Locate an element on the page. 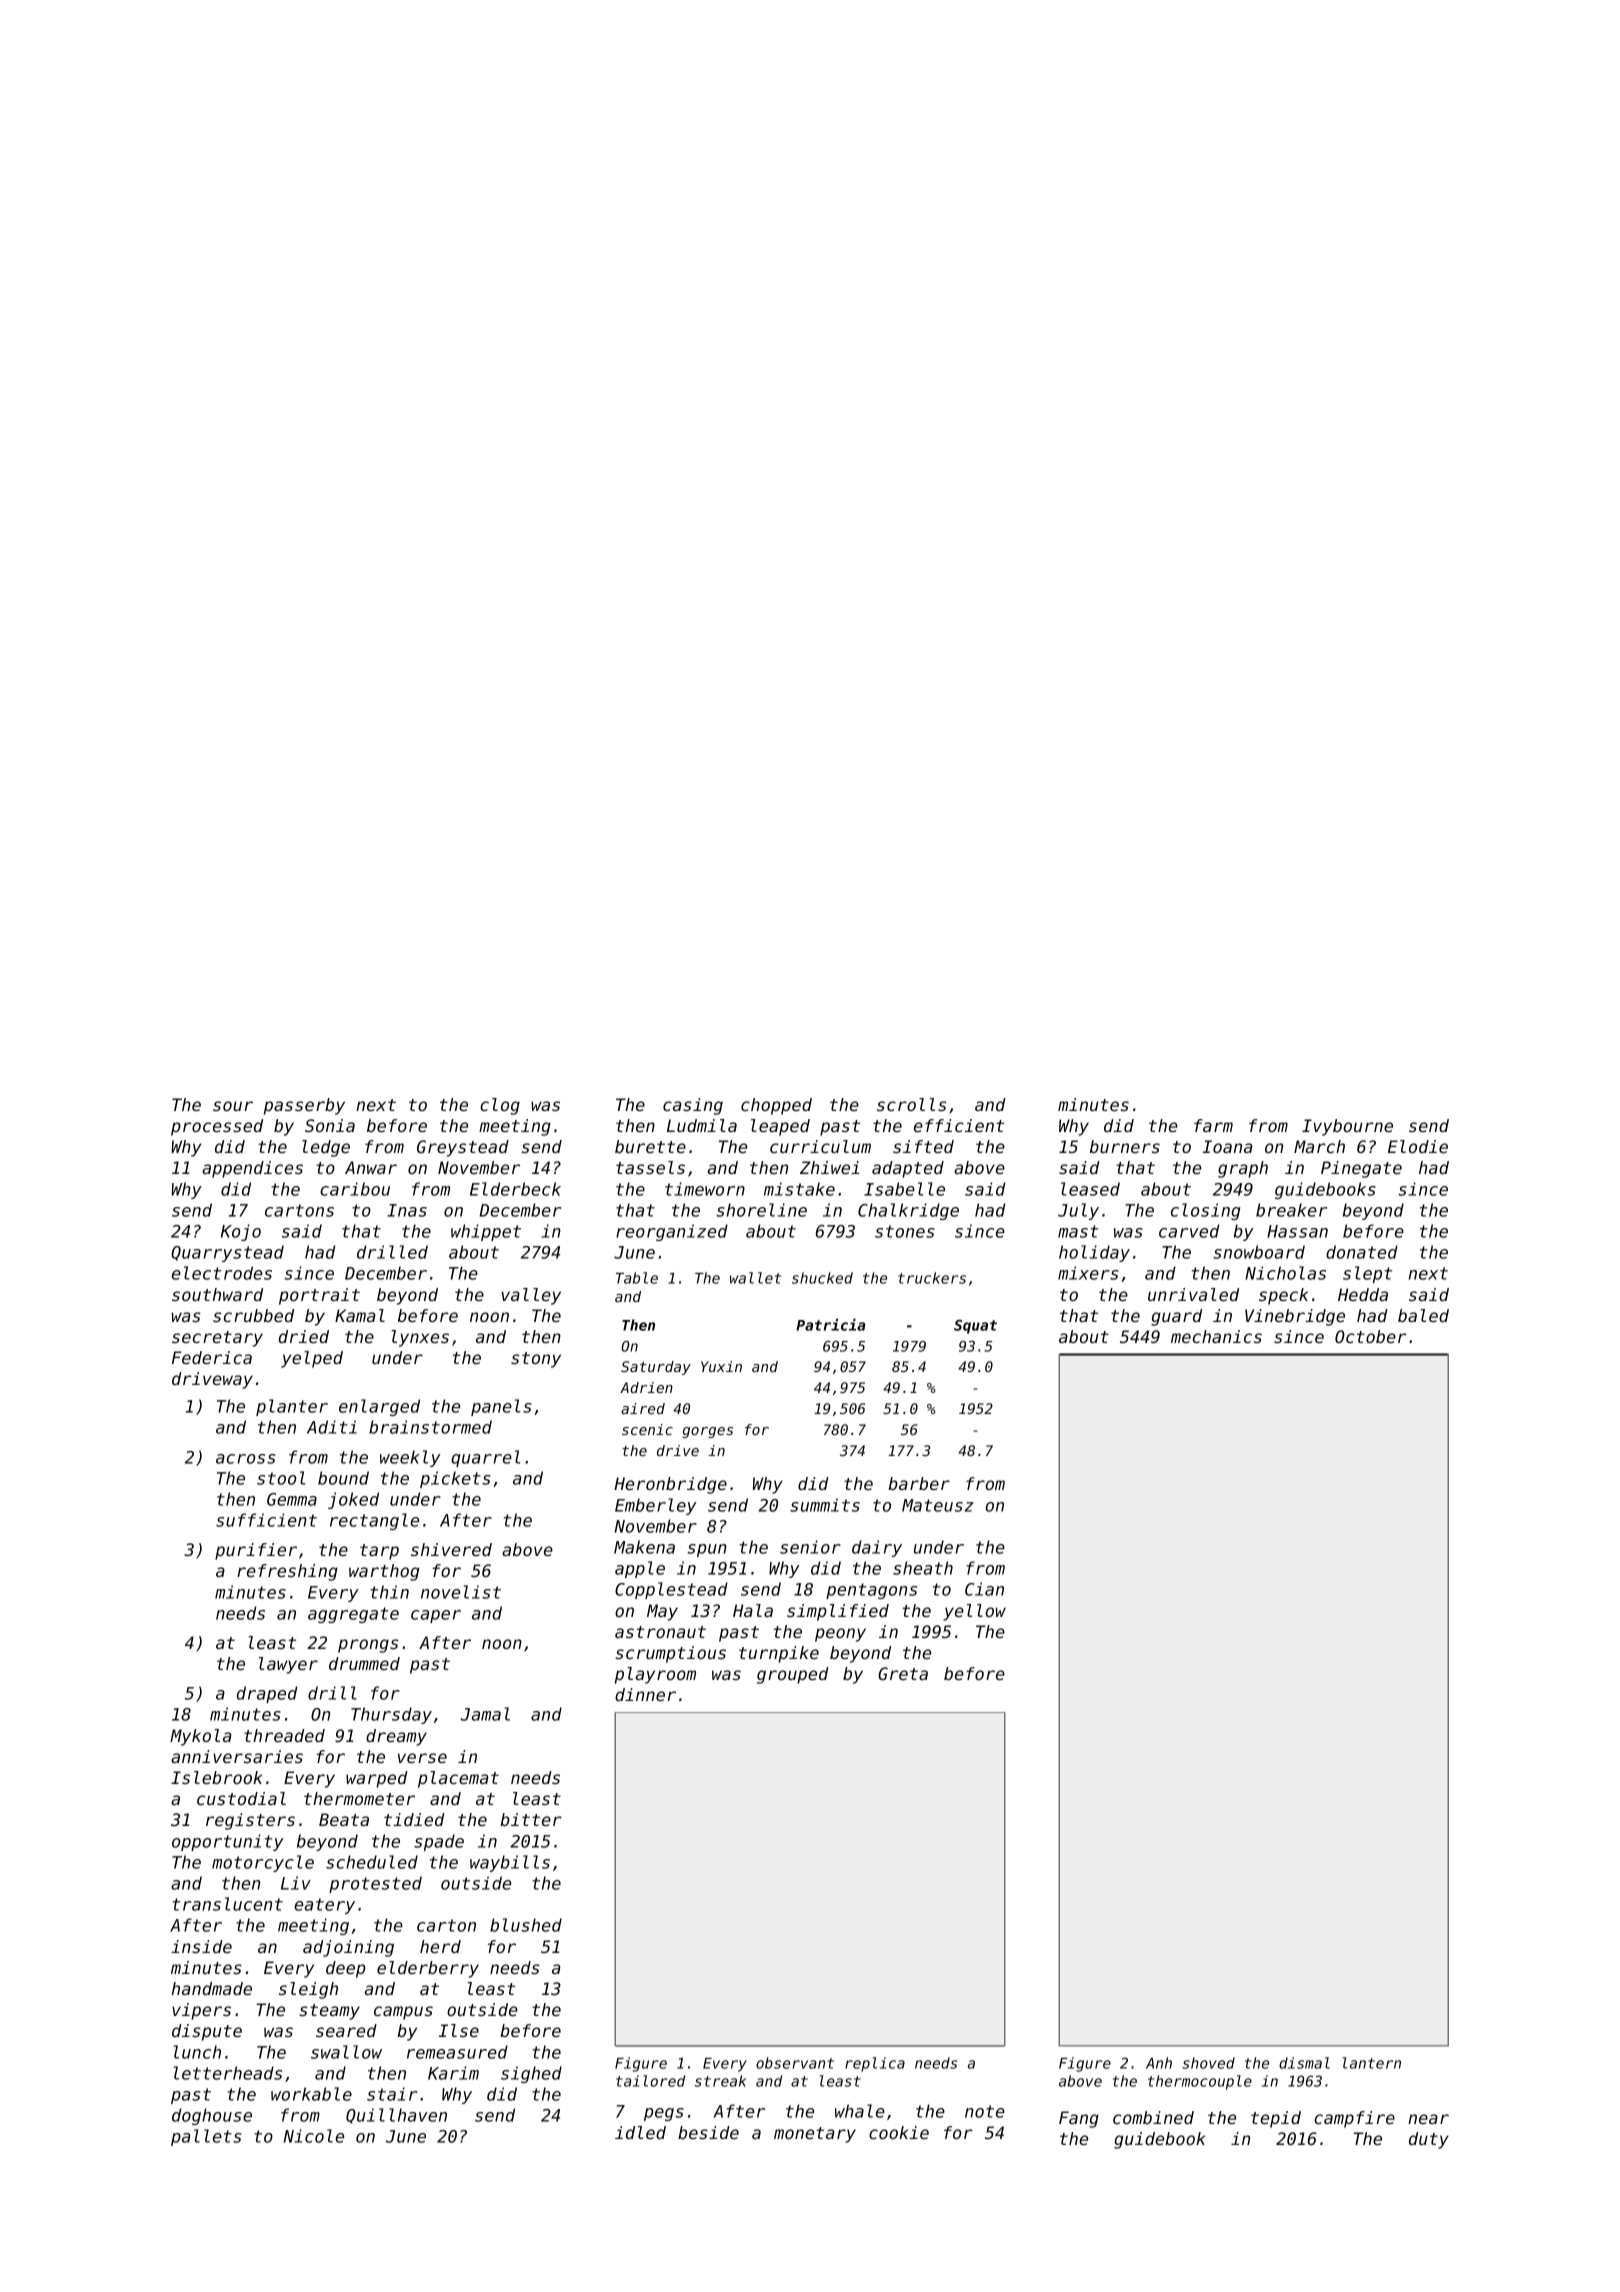 This document has height=2292, width=1620. yellow is located at coordinates (974, 1612).
